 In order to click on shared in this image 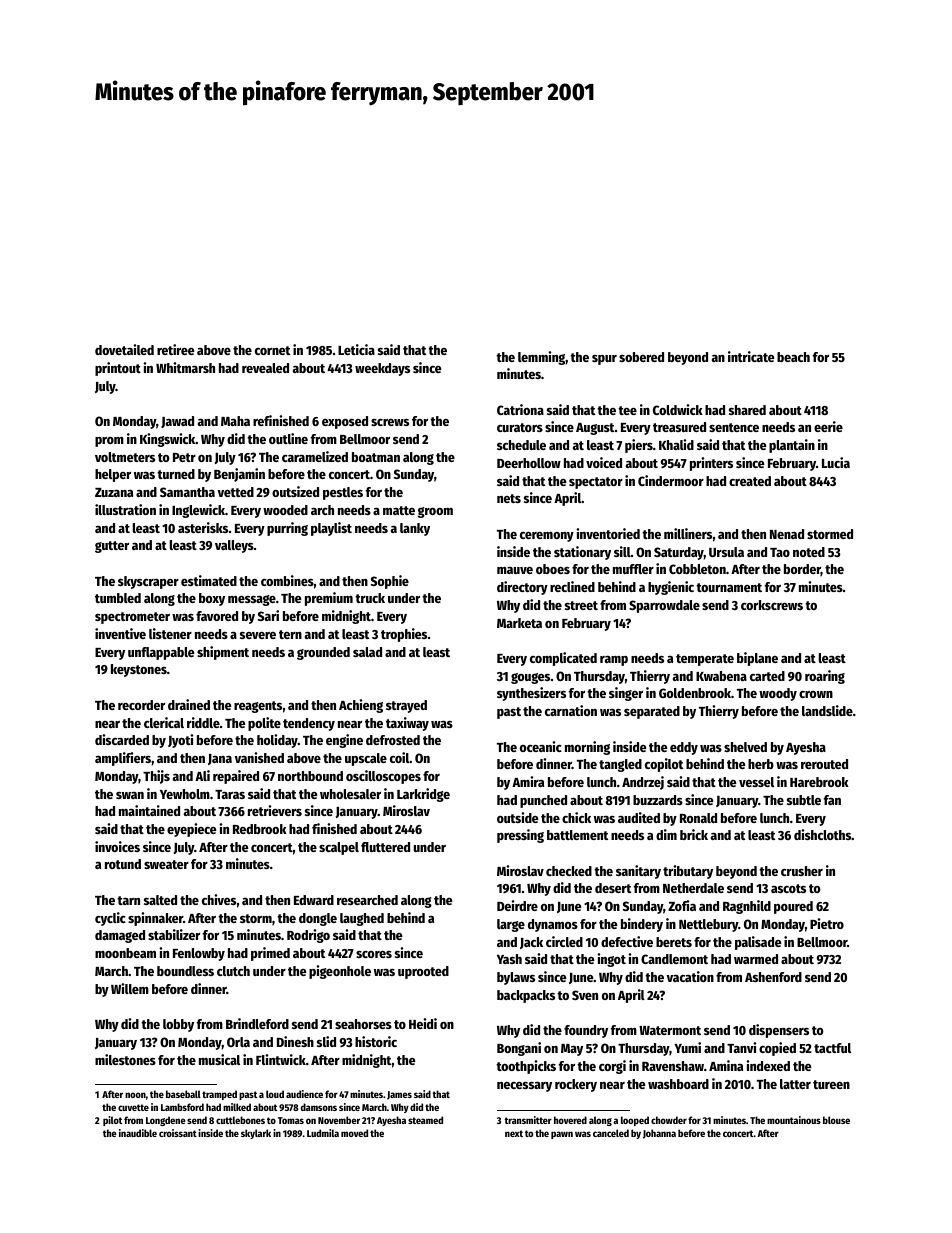, I will do `click(747, 410)`.
